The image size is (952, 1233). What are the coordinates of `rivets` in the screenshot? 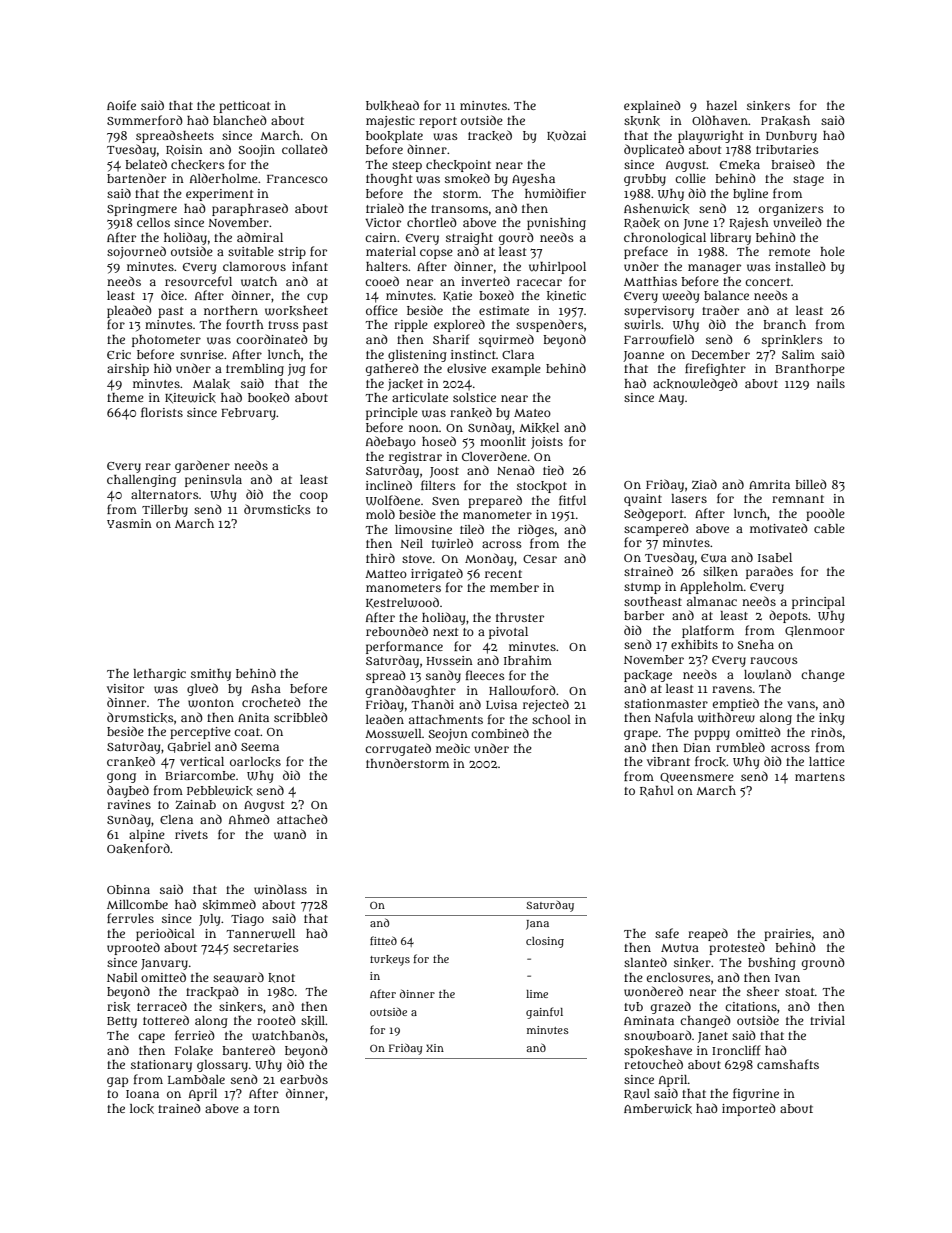 It's located at (191, 834).
